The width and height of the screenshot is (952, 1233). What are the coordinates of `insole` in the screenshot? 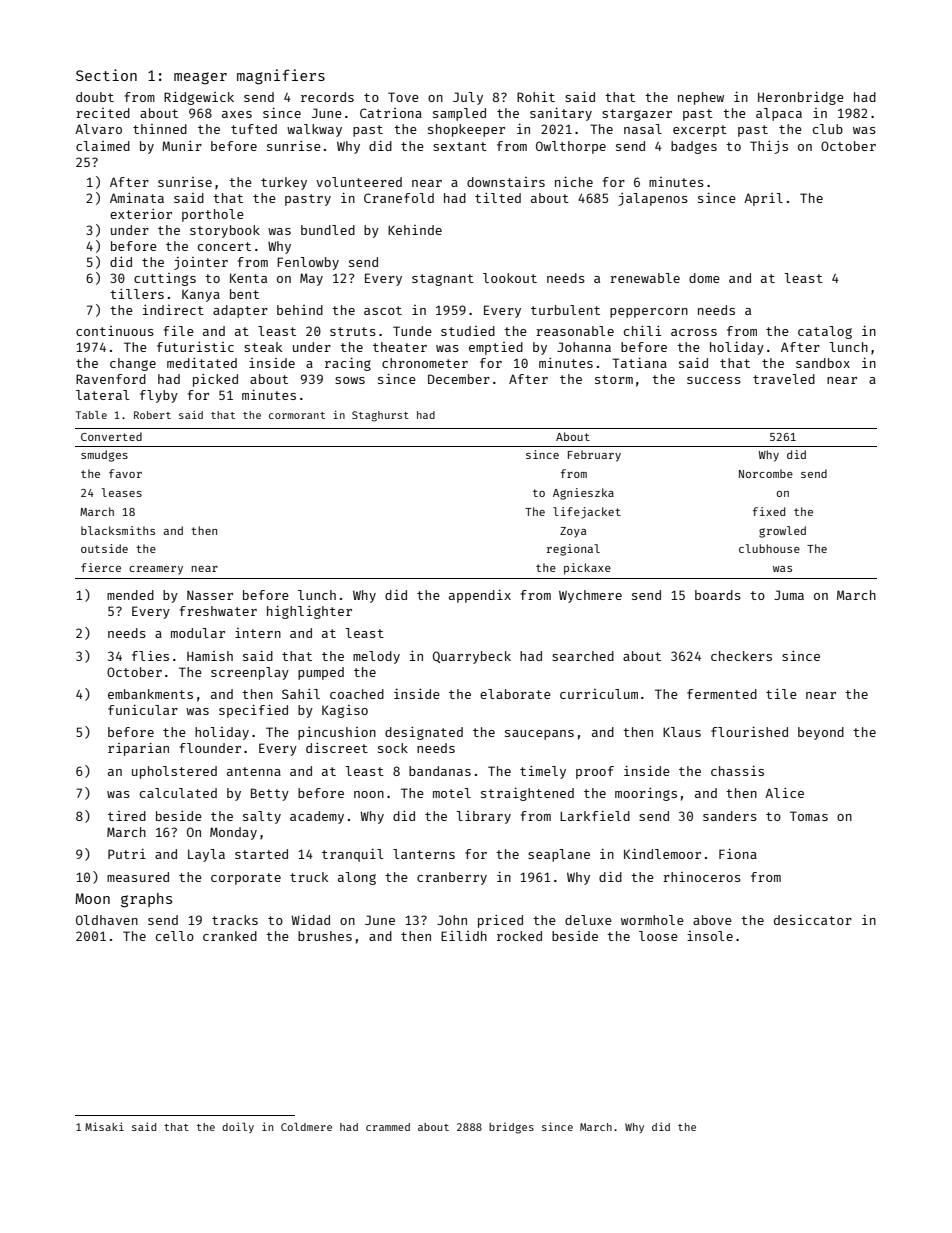 It's located at (710, 936).
